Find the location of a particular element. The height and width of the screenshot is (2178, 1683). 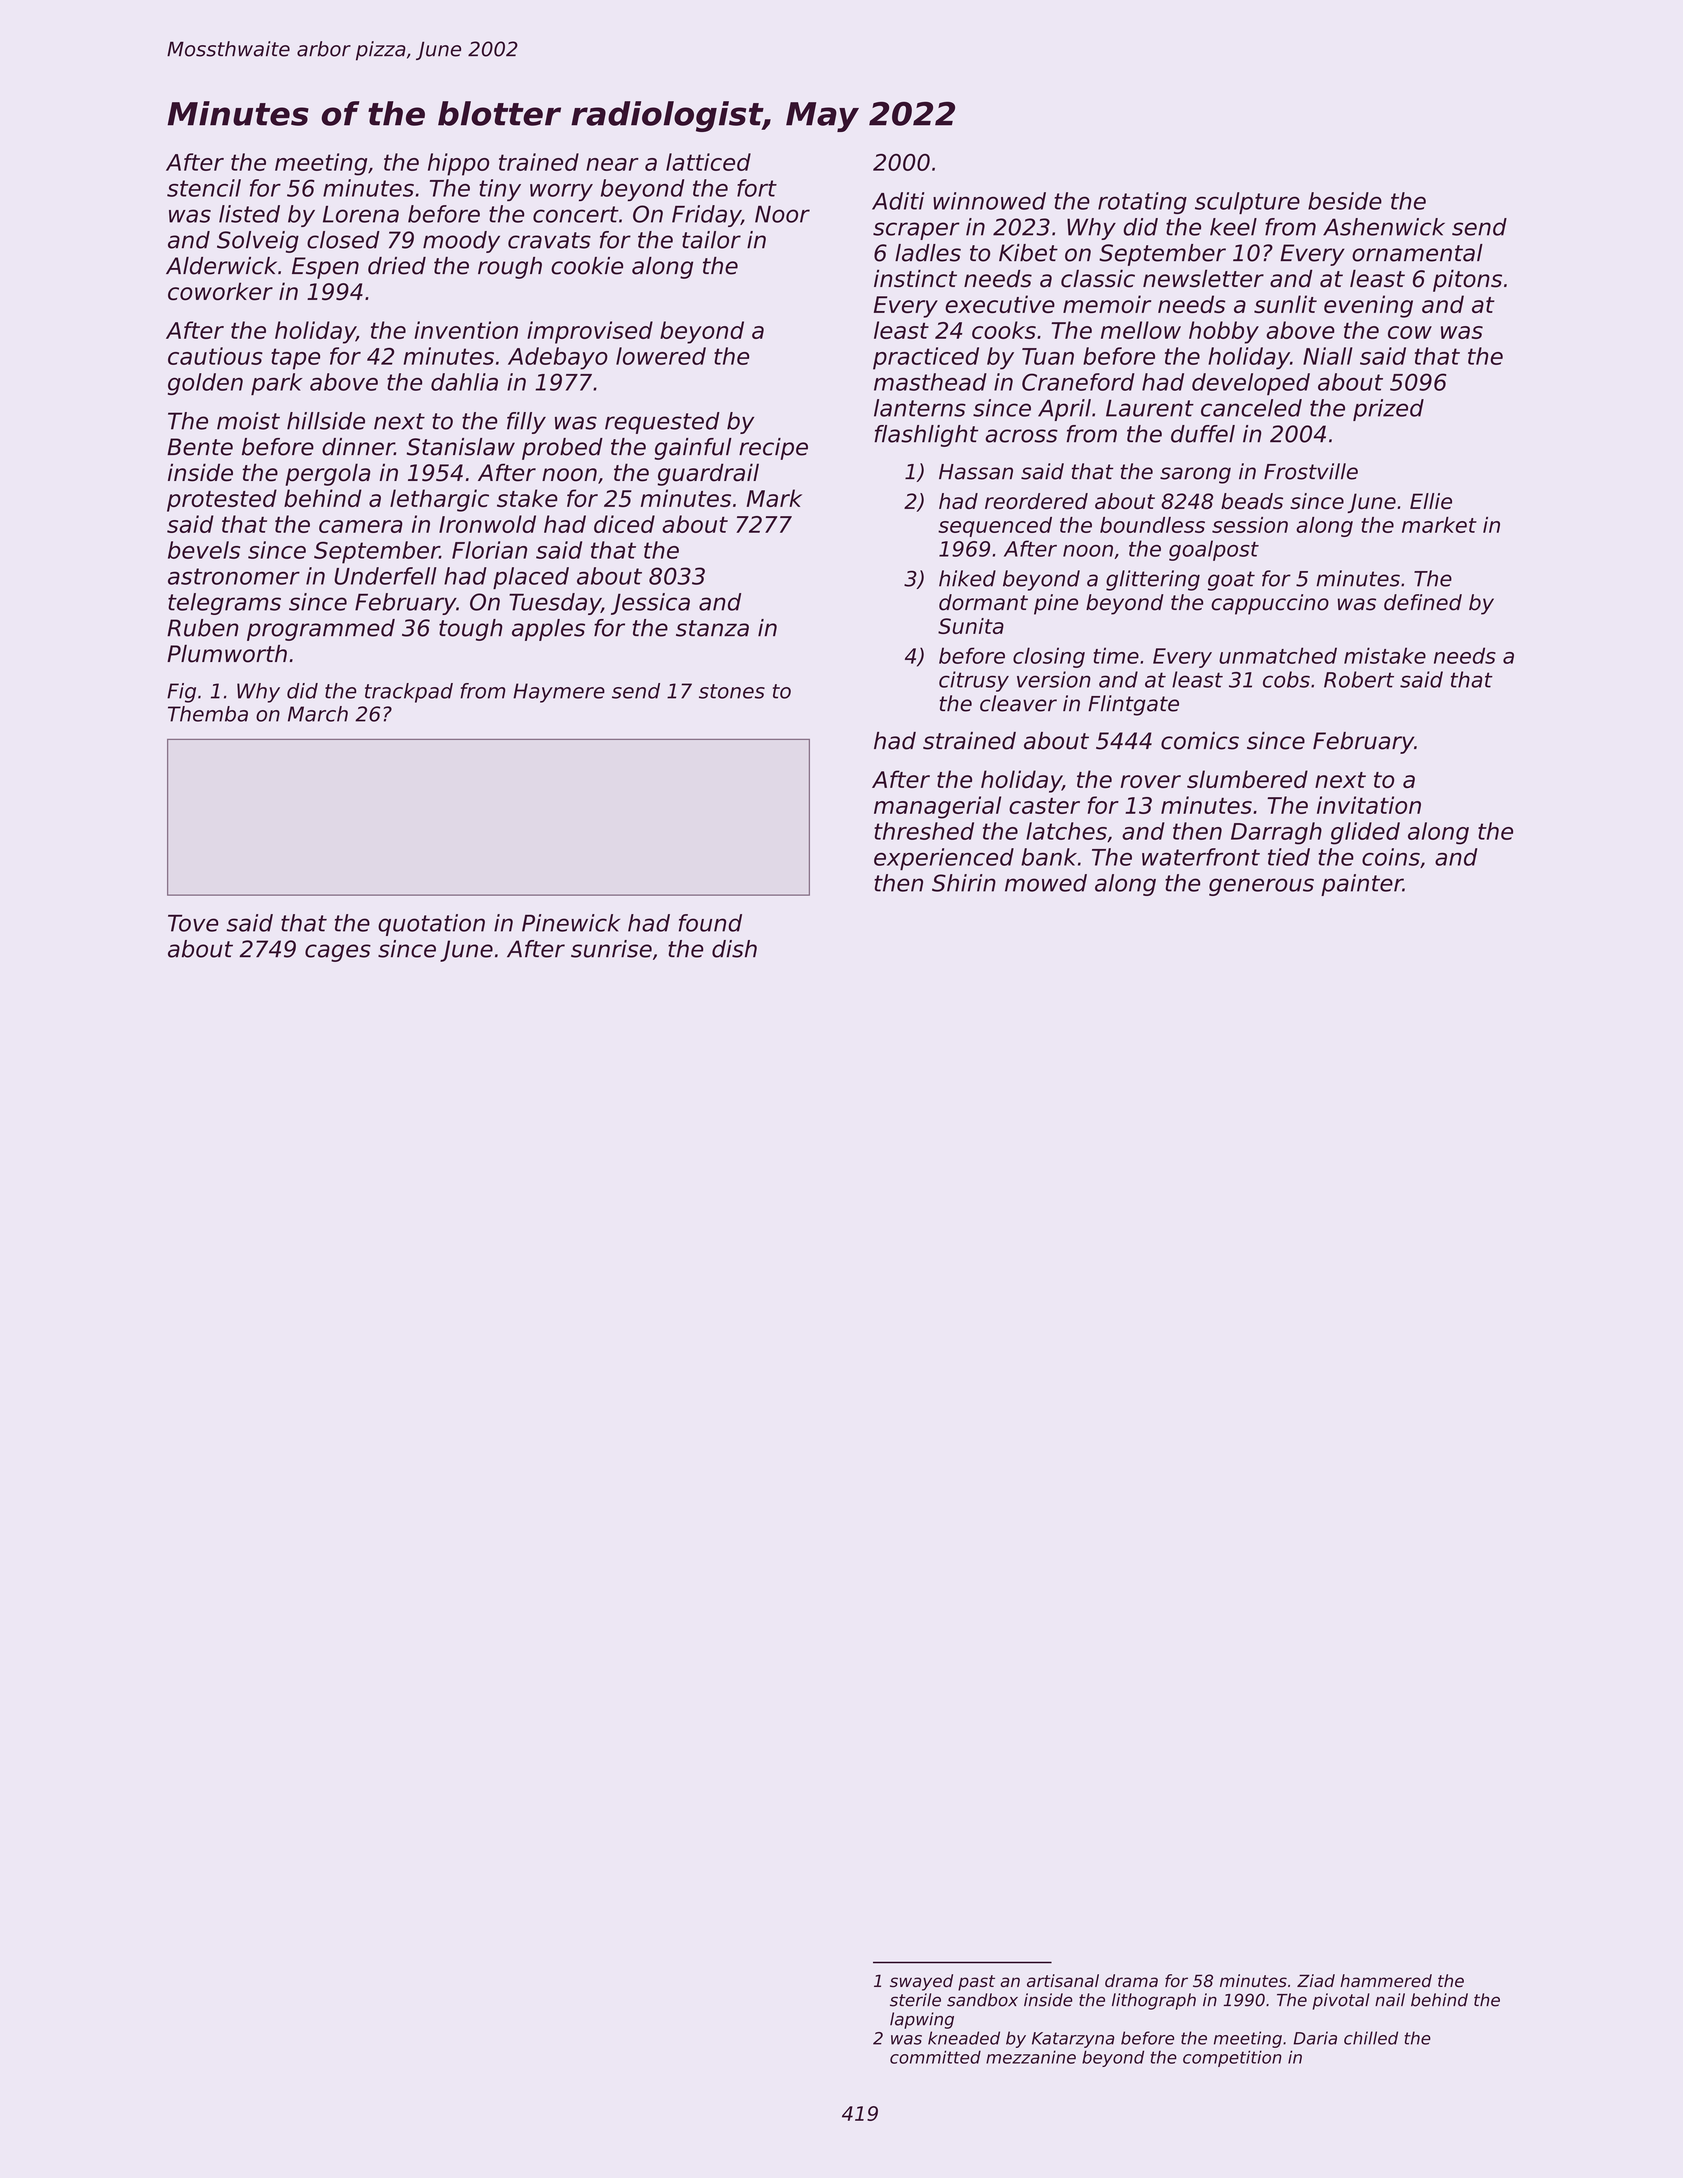

dish is located at coordinates (734, 949).
